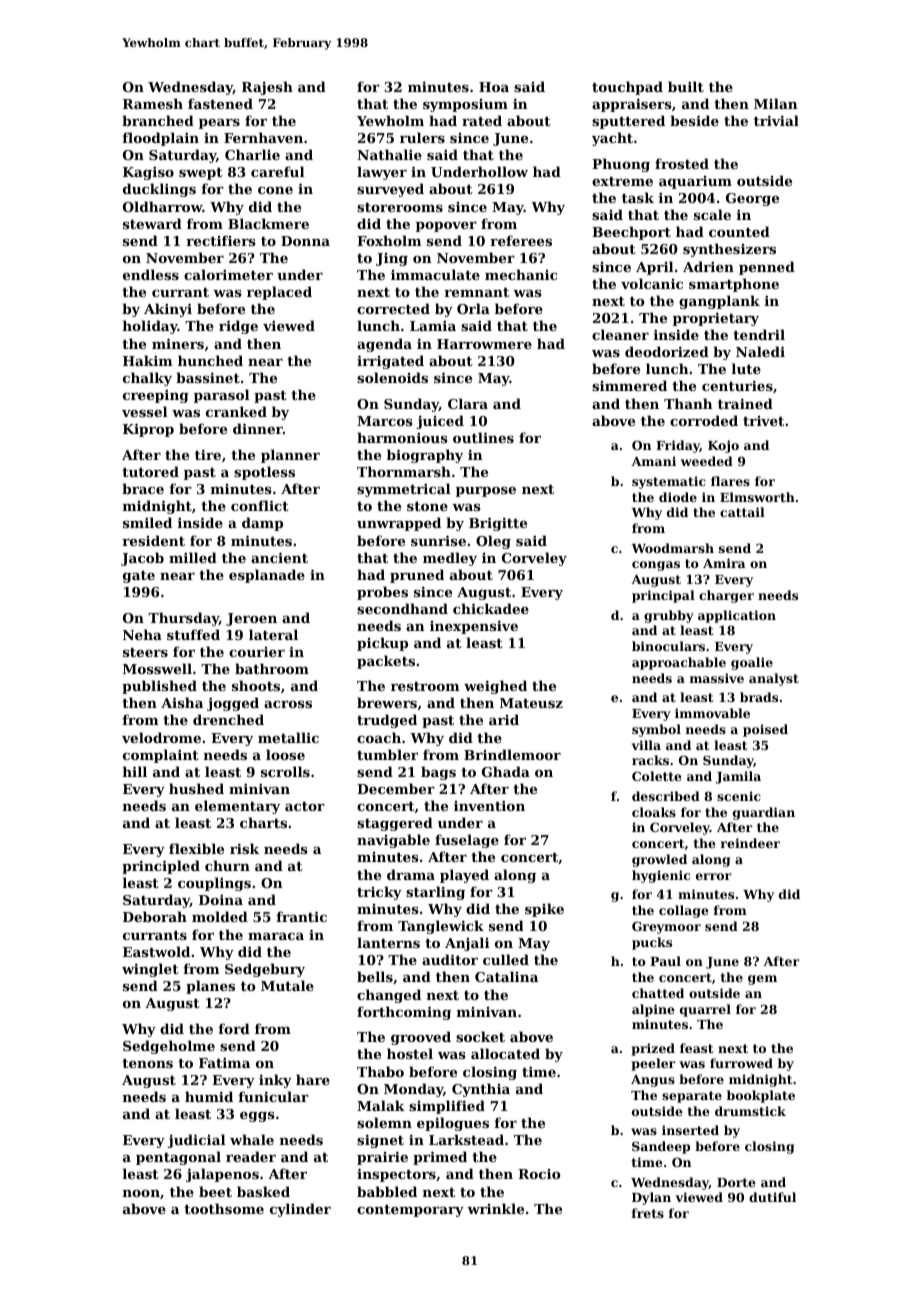  Describe the element at coordinates (237, 807) in the document. I see `elementary` at that location.
